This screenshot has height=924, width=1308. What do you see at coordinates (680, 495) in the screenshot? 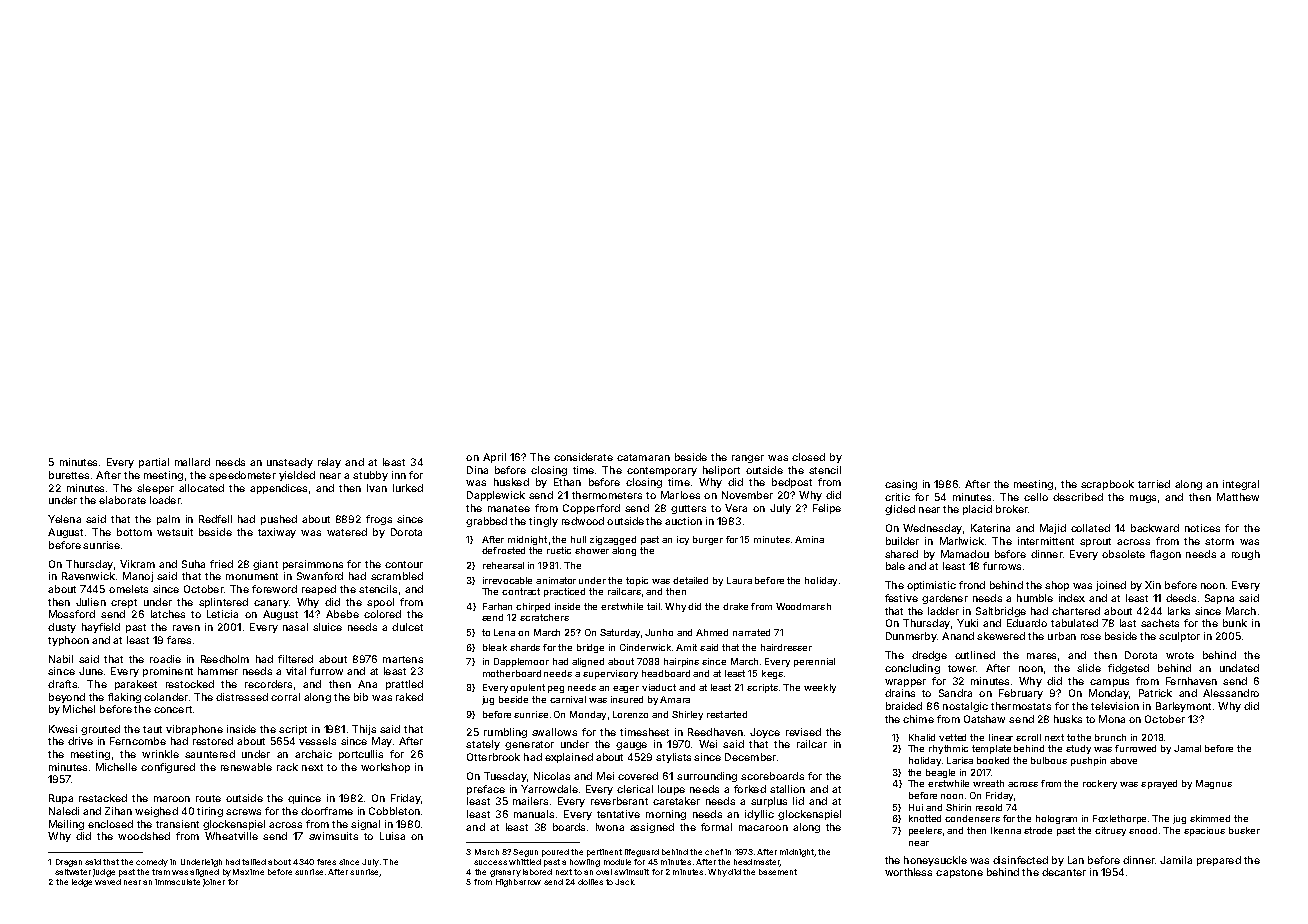
I see `Marloes` at bounding box center [680, 495].
